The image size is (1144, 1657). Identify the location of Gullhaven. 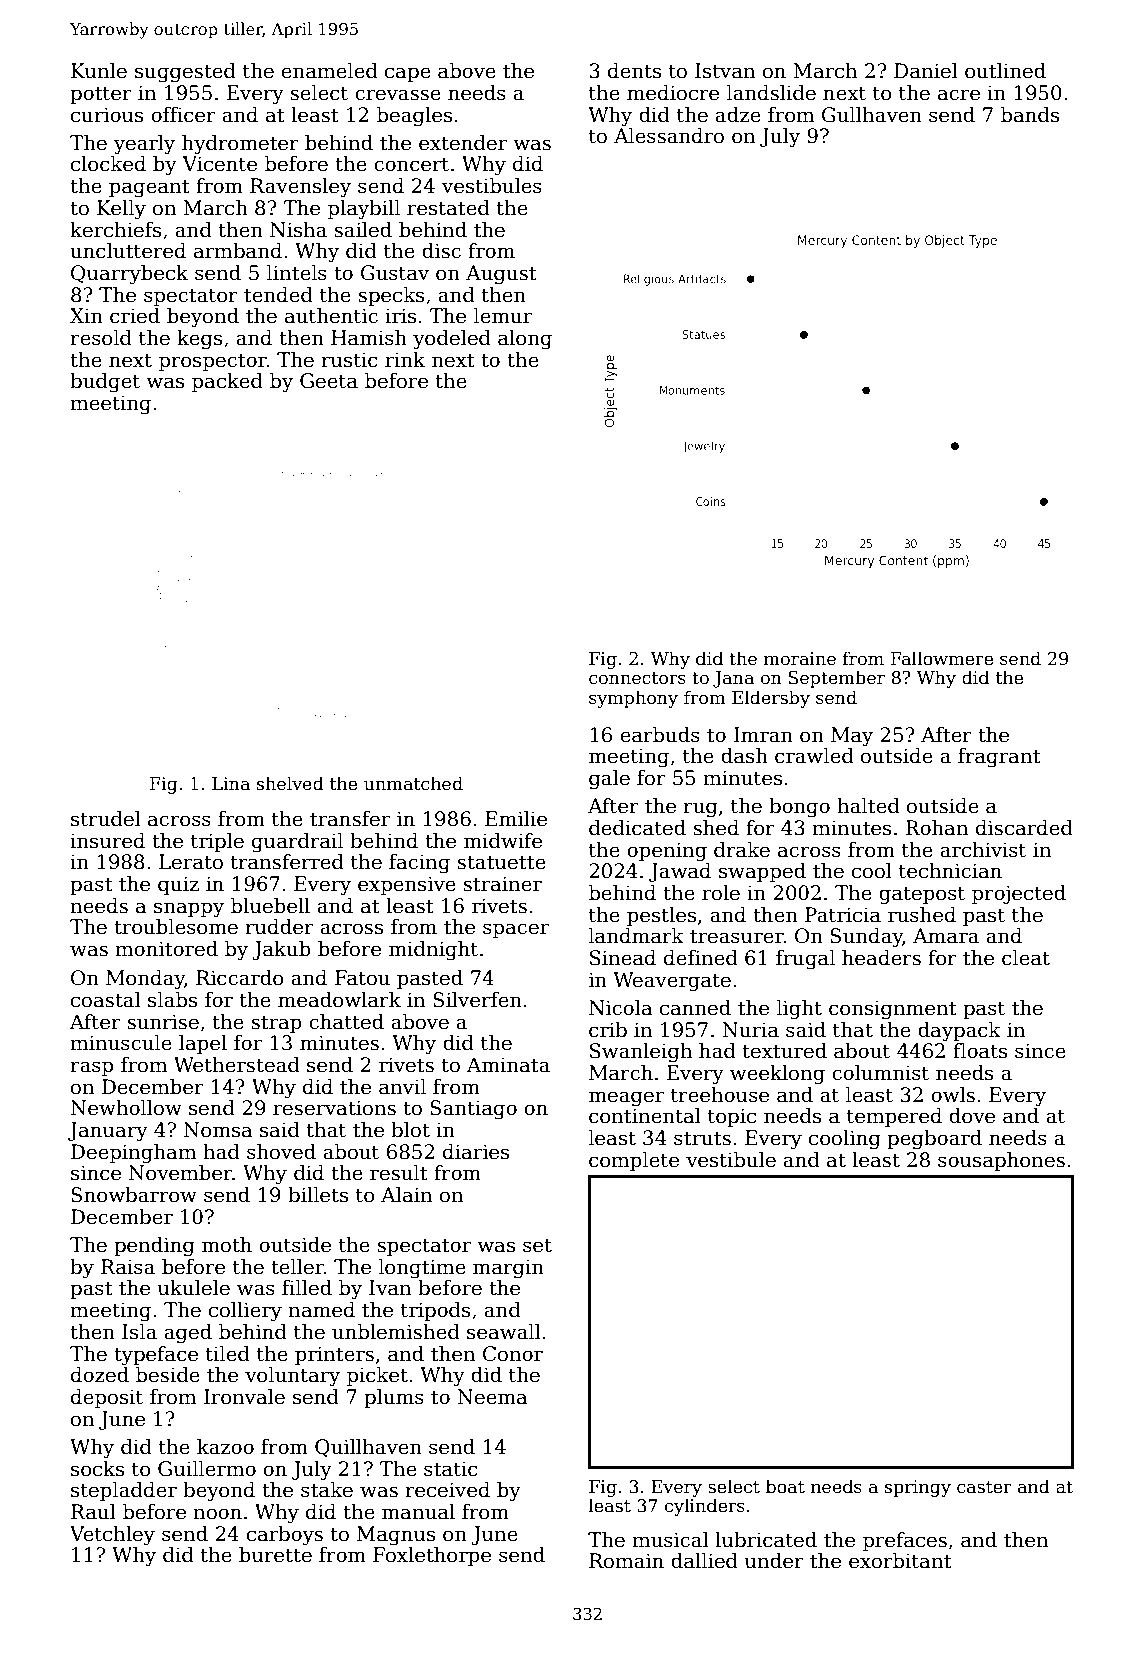
(872, 115).
